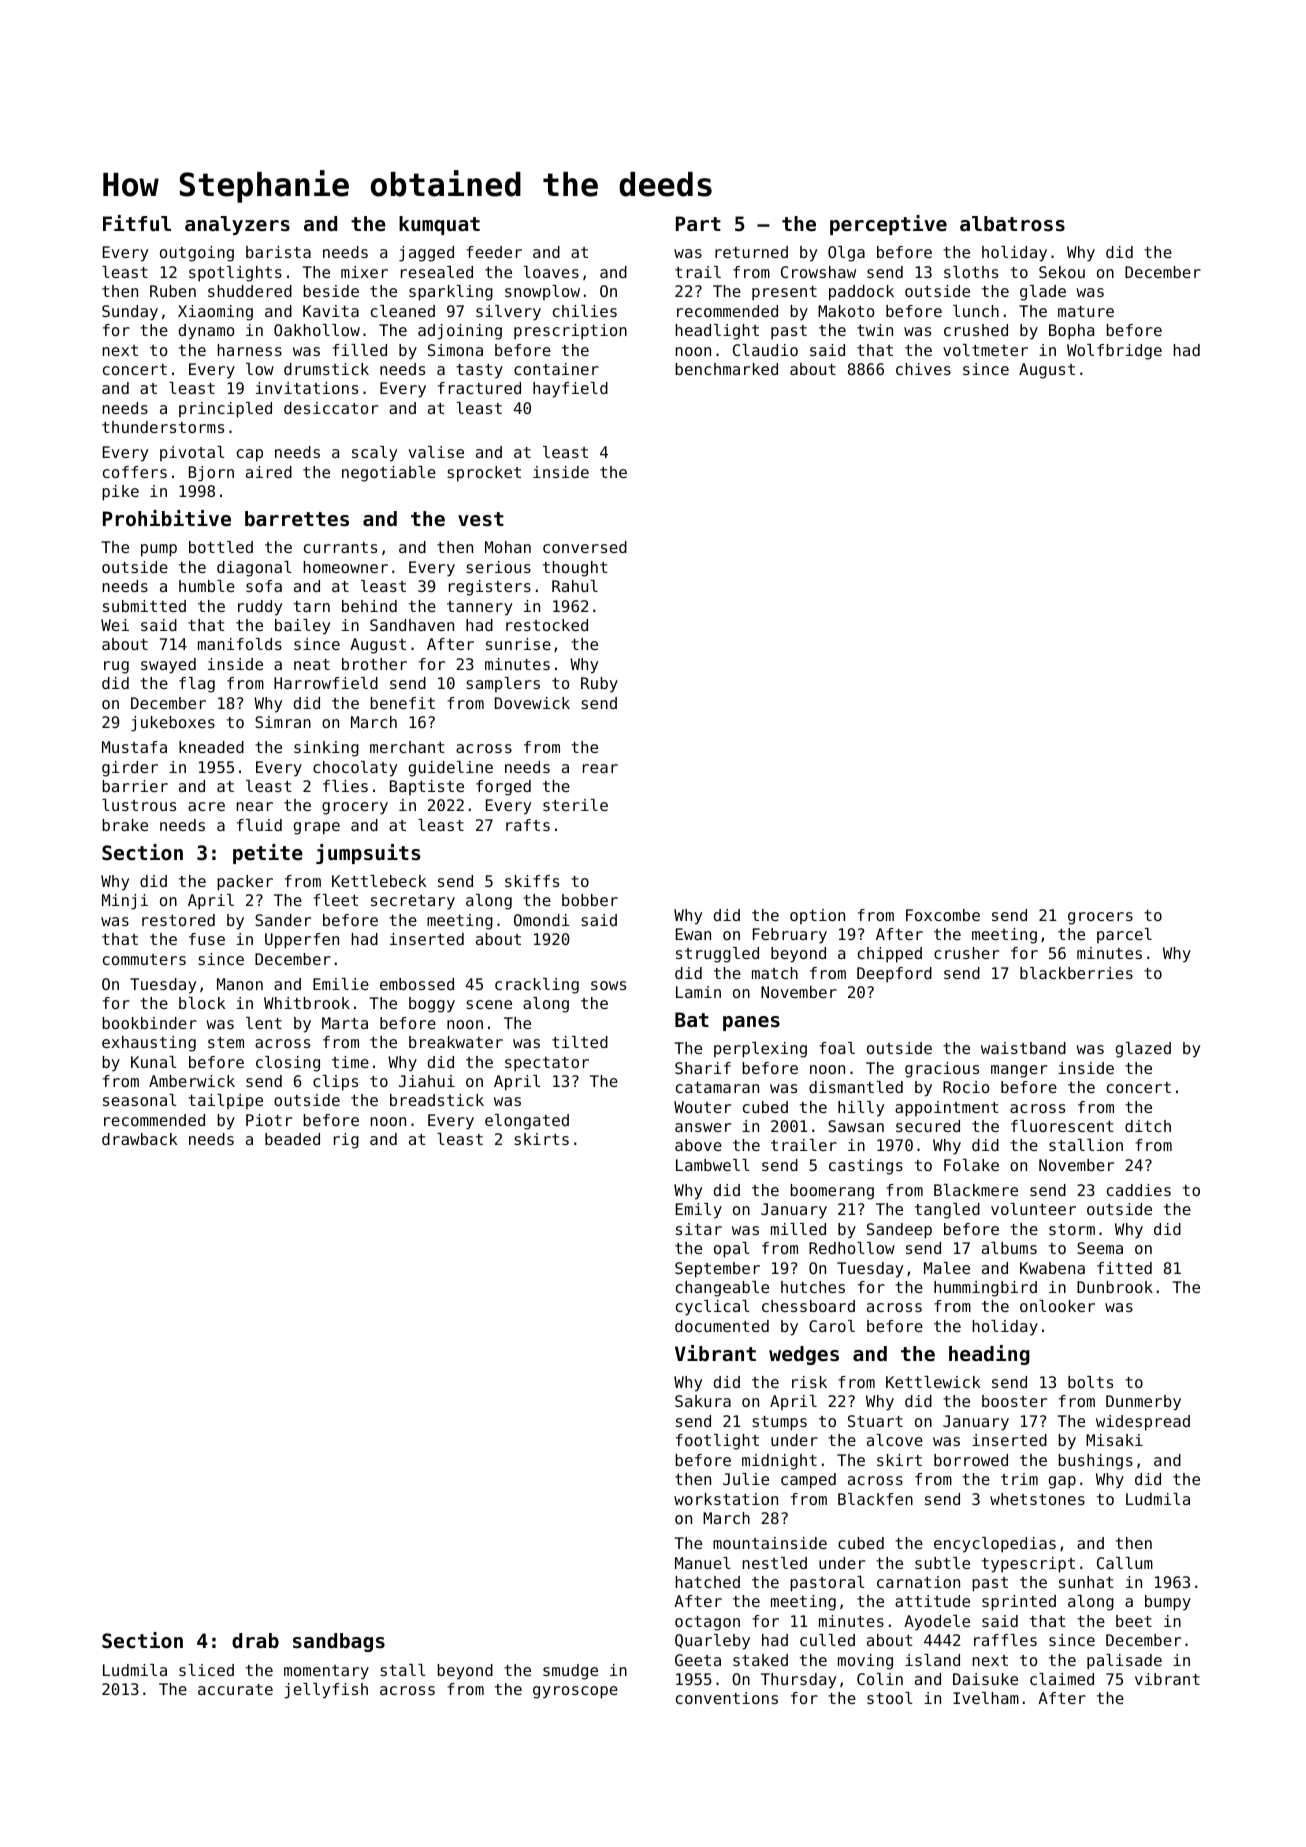 This page has height=1847, width=1306. I want to click on bushings, so click(1095, 1462).
